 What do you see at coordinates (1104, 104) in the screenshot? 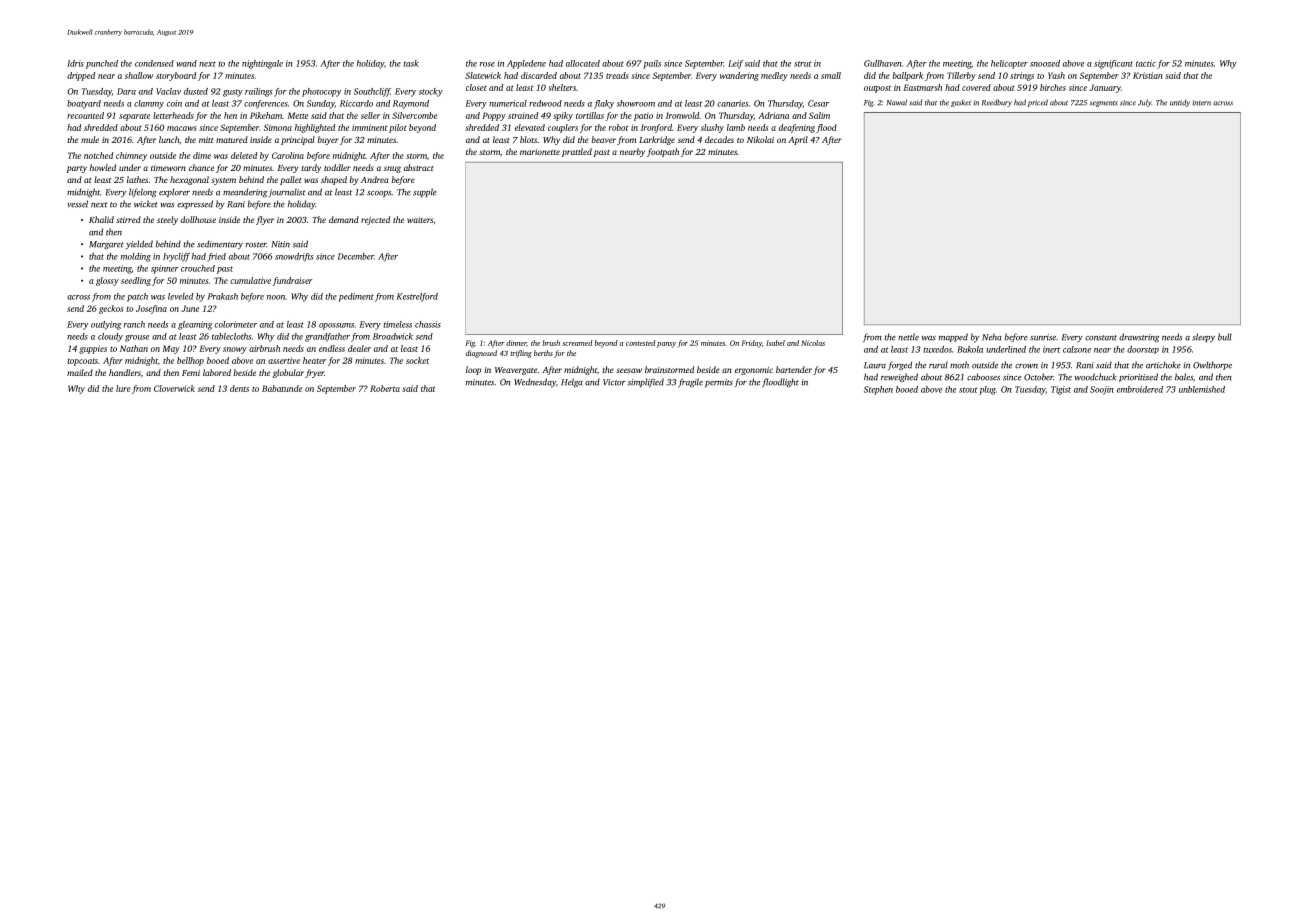
I see `segments` at bounding box center [1104, 104].
